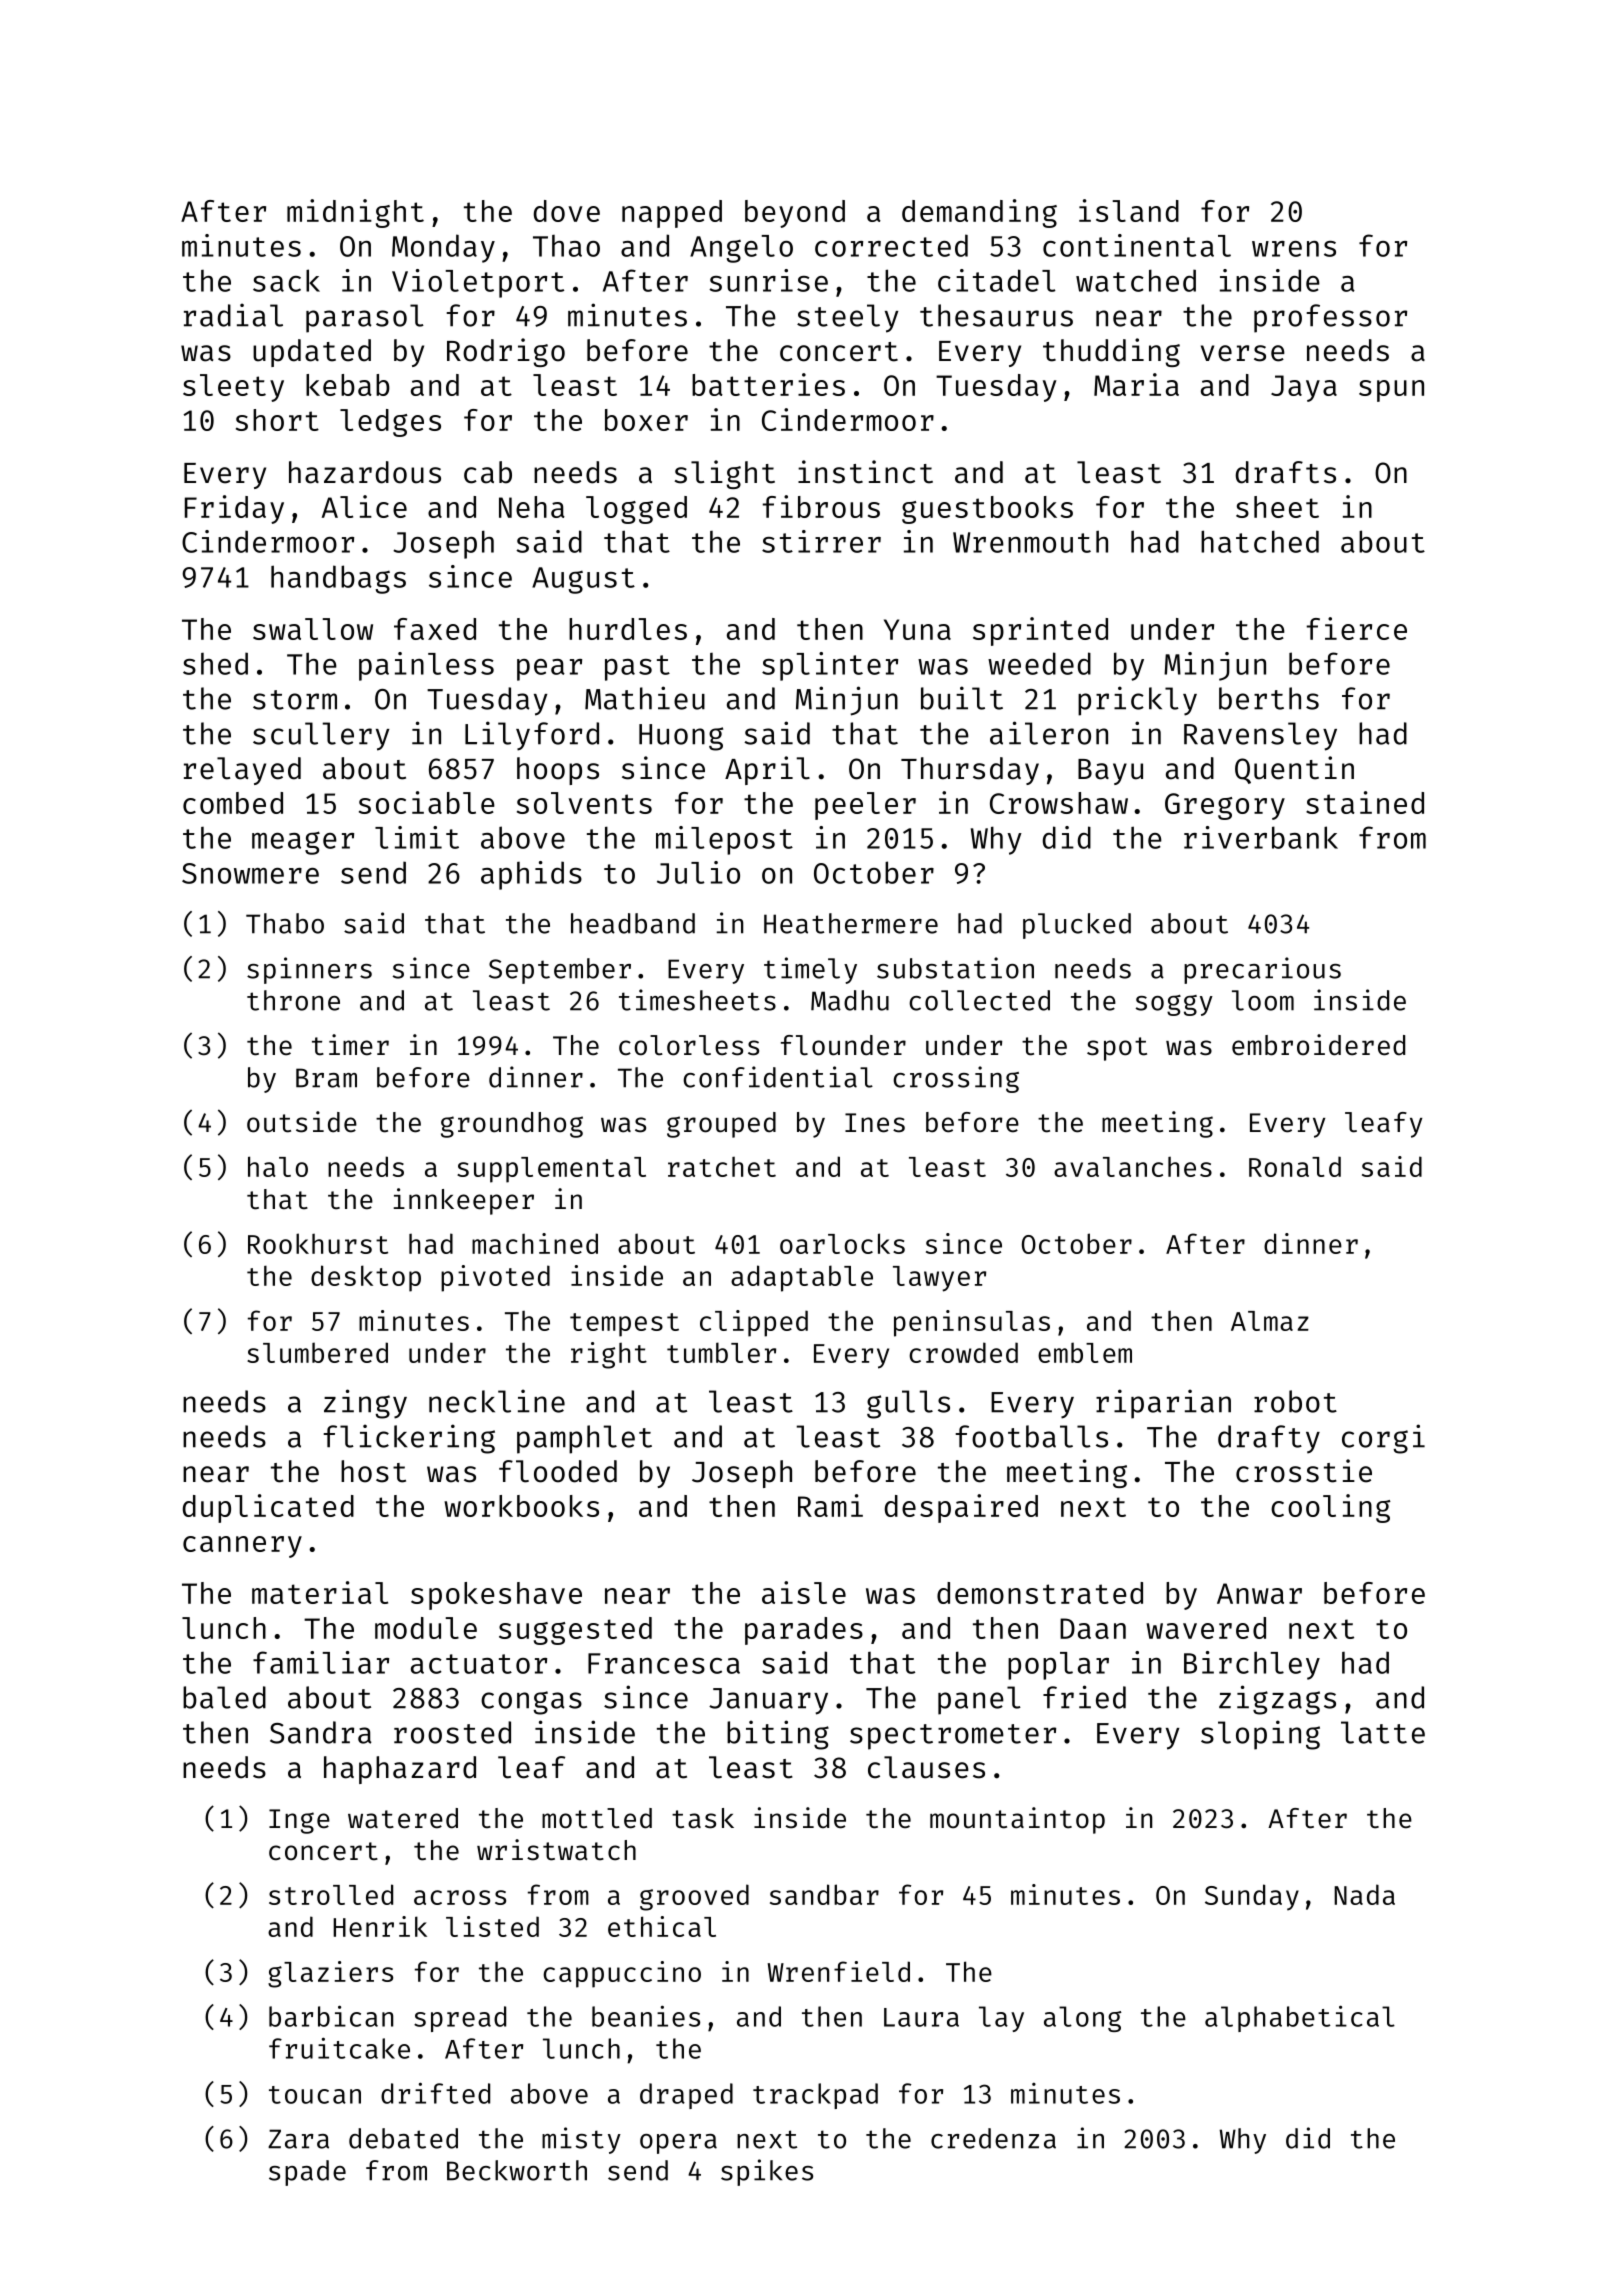  What do you see at coordinates (497, 1401) in the page?
I see `neckline` at bounding box center [497, 1401].
